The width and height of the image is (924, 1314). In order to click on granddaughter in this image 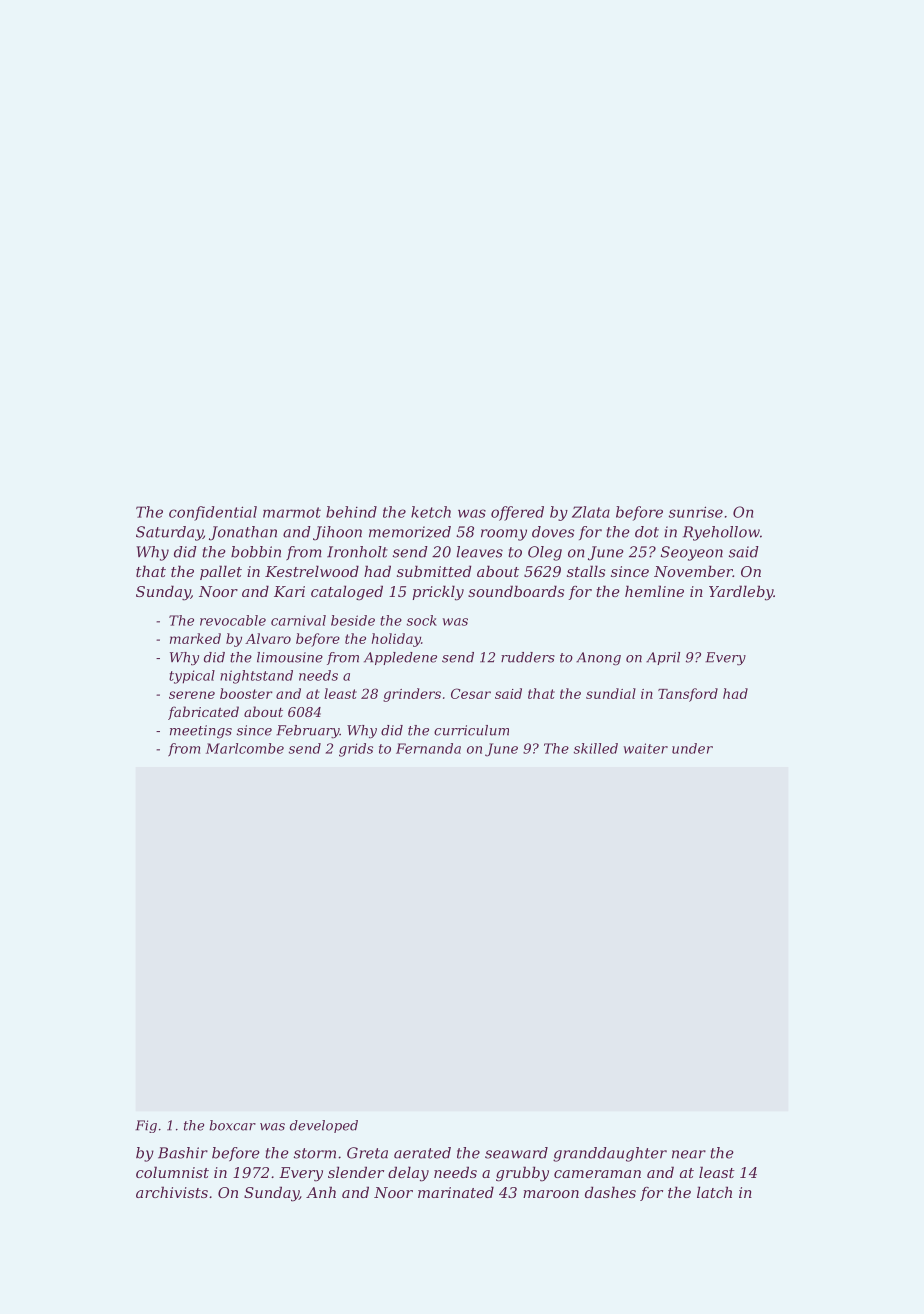, I will do `click(610, 1154)`.
